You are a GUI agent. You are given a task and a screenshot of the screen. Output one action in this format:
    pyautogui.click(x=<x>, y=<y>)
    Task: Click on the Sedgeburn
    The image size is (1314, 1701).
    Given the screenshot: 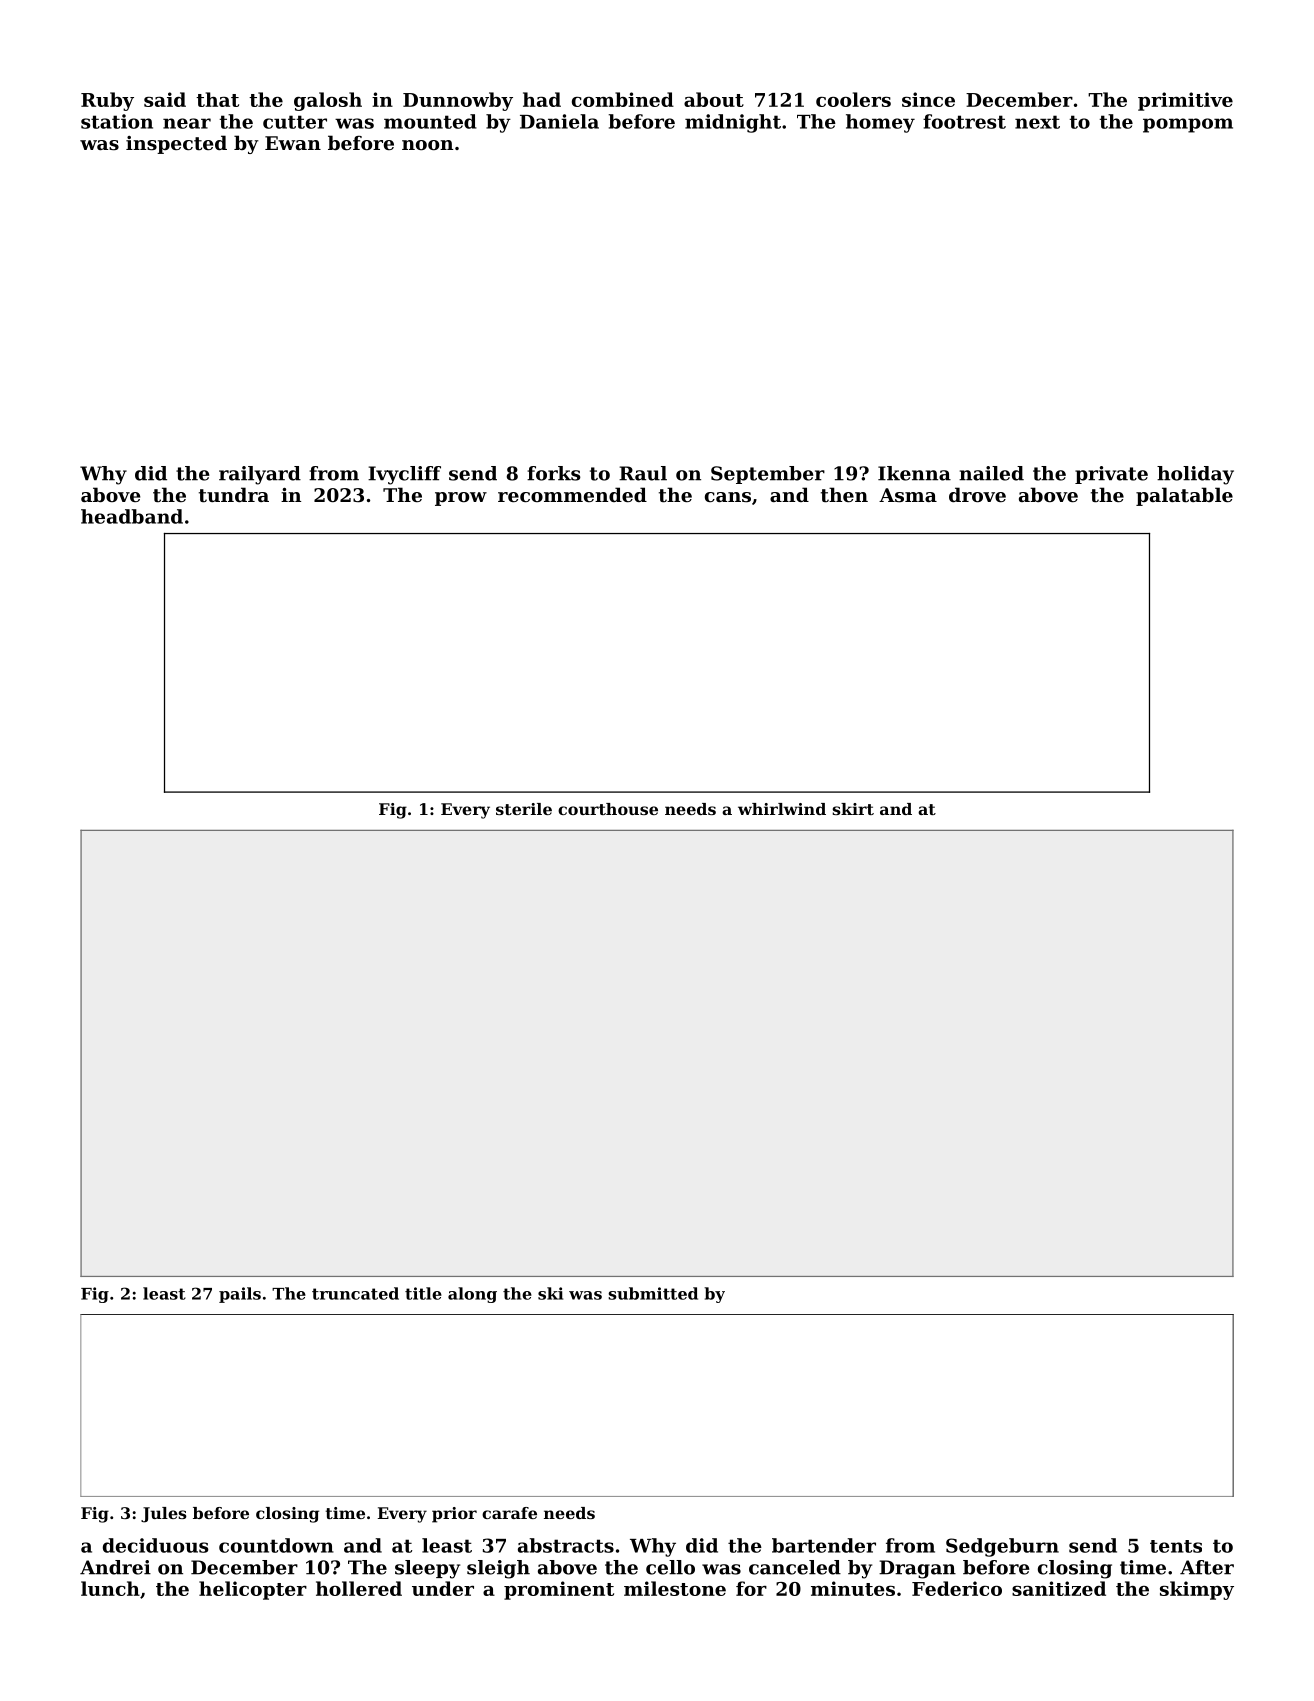 What is the action you would take?
    pyautogui.click(x=1002, y=1547)
